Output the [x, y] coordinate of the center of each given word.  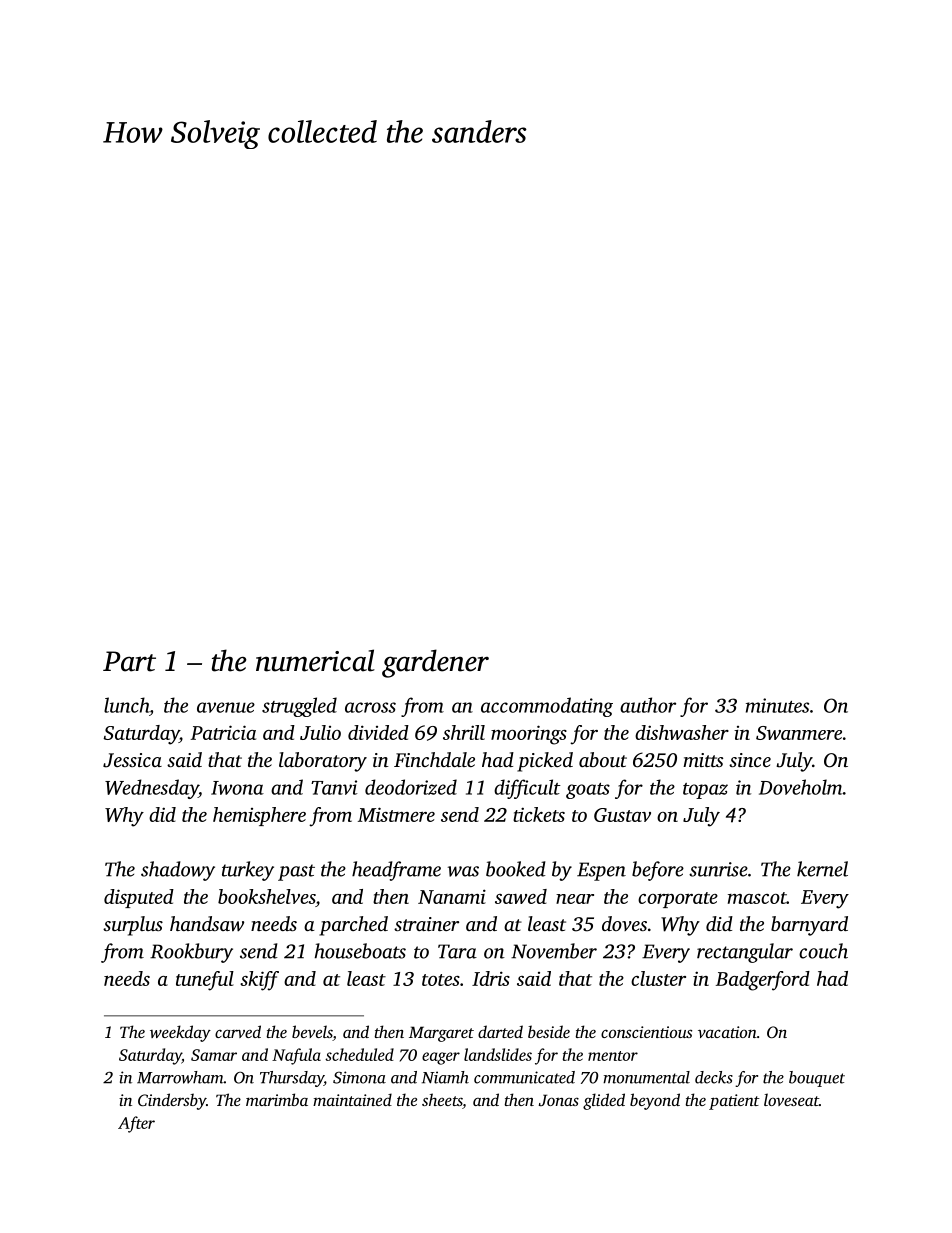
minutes [777, 705]
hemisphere [259, 816]
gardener [435, 663]
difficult [527, 789]
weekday [180, 1033]
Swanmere [799, 733]
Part [129, 661]
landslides [498, 1054]
